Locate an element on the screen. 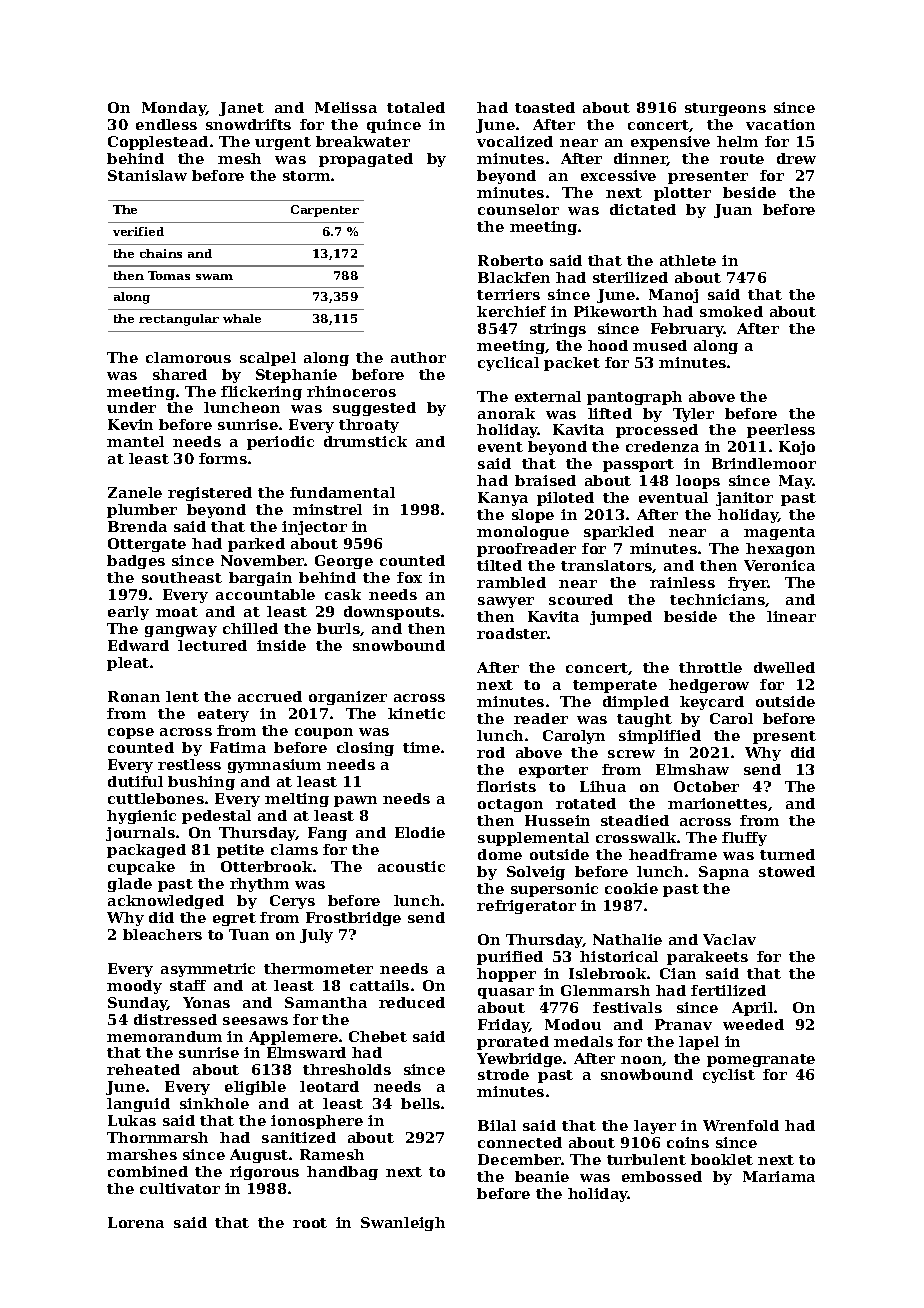 The width and height of the screenshot is (924, 1308). sturgeons is located at coordinates (725, 109).
